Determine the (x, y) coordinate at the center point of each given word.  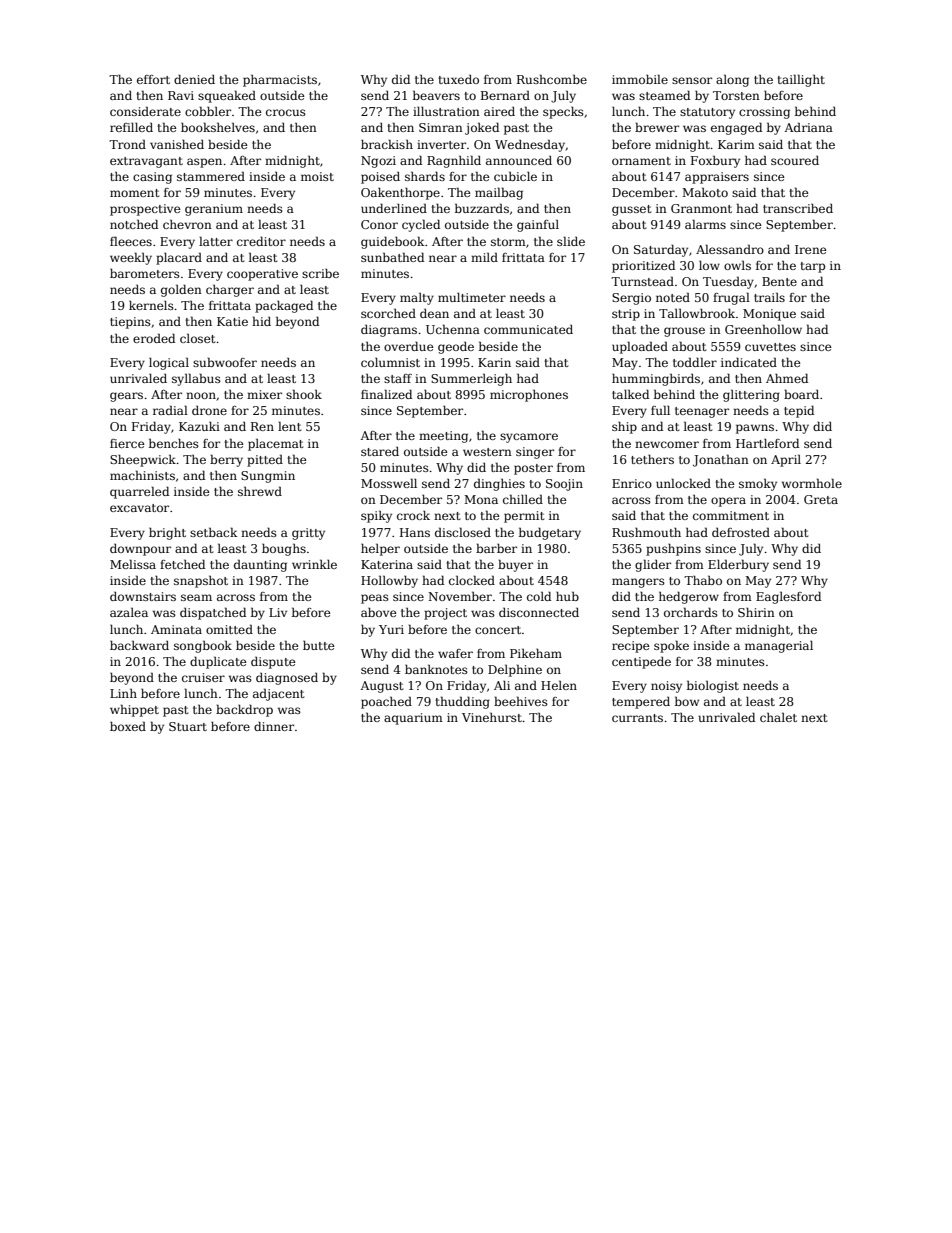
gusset (631, 210)
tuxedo (458, 79)
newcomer (667, 444)
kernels (151, 305)
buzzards (482, 208)
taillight (801, 80)
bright (167, 533)
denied (194, 79)
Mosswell (389, 483)
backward (139, 645)
